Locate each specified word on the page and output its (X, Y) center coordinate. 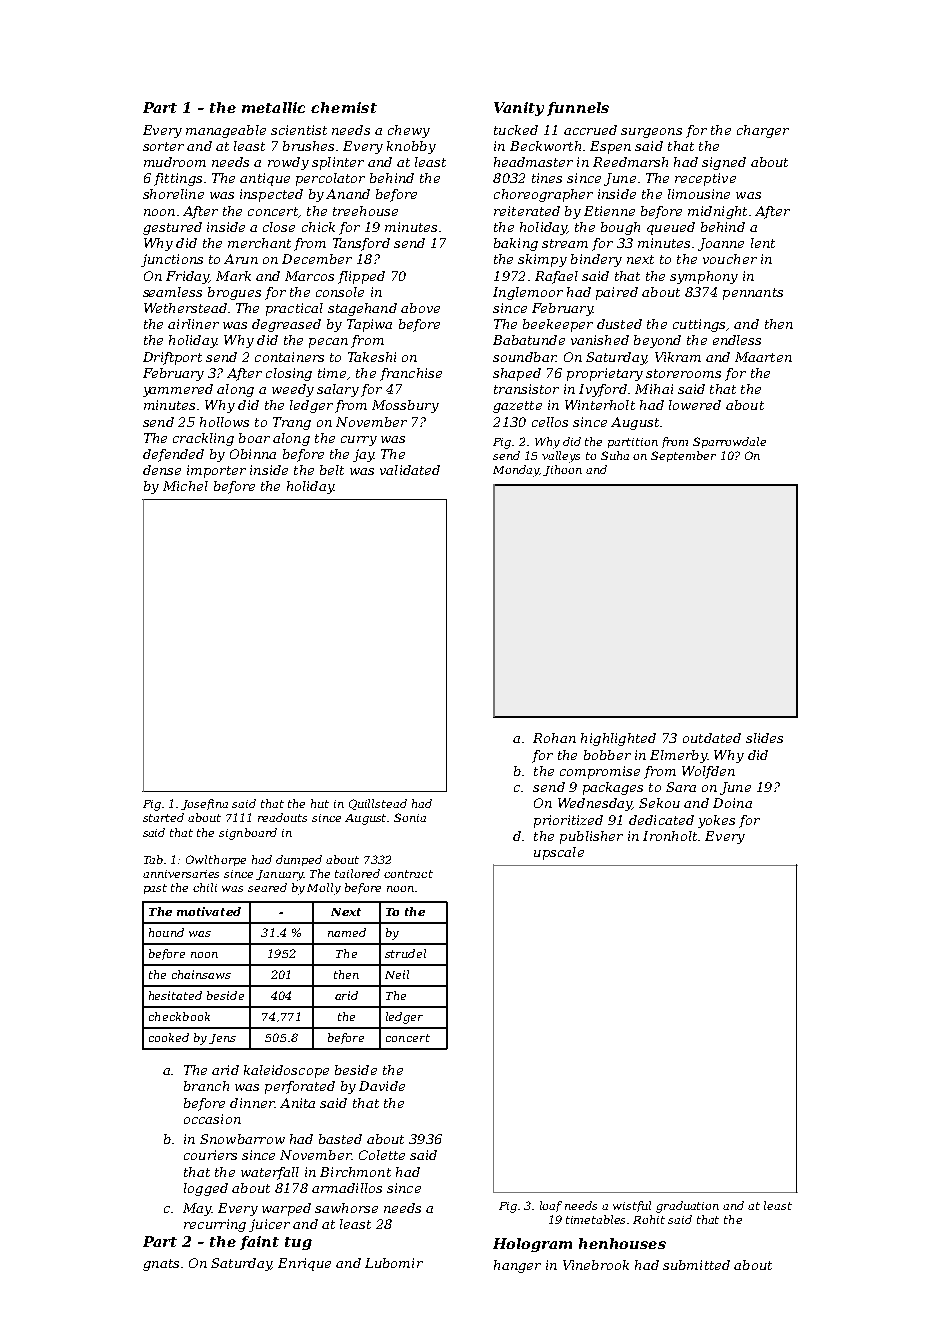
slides (764, 738)
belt (332, 470)
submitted (696, 1265)
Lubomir (394, 1263)
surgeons (651, 133)
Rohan (554, 738)
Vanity (519, 109)
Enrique (304, 1264)
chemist (344, 107)
